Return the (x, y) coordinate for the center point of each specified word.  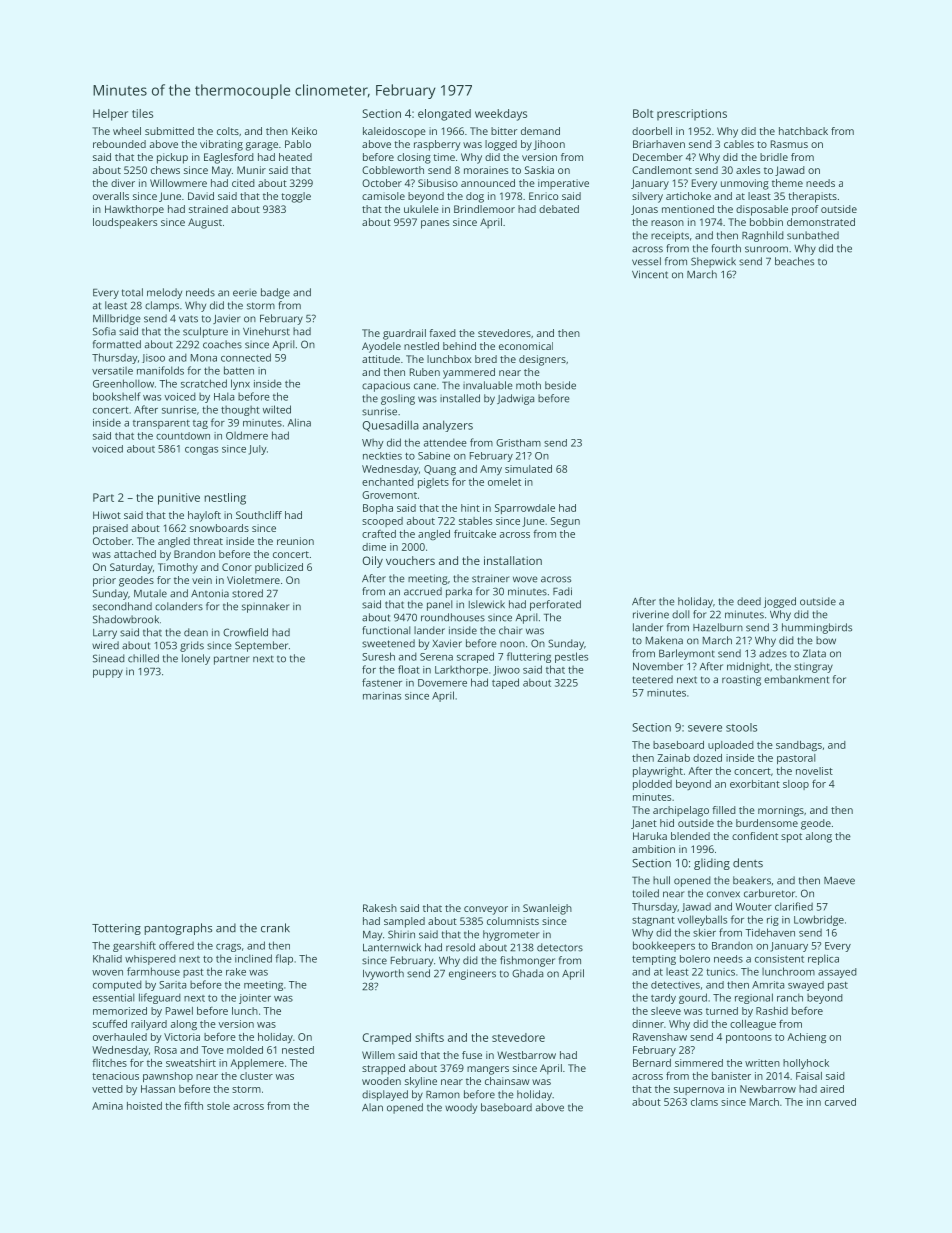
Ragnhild (763, 236)
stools (741, 727)
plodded (652, 785)
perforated (555, 605)
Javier (227, 319)
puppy (108, 673)
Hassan (158, 1089)
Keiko (304, 131)
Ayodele (381, 347)
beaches (794, 261)
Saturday (131, 568)
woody (461, 1108)
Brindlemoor (484, 209)
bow (826, 640)
